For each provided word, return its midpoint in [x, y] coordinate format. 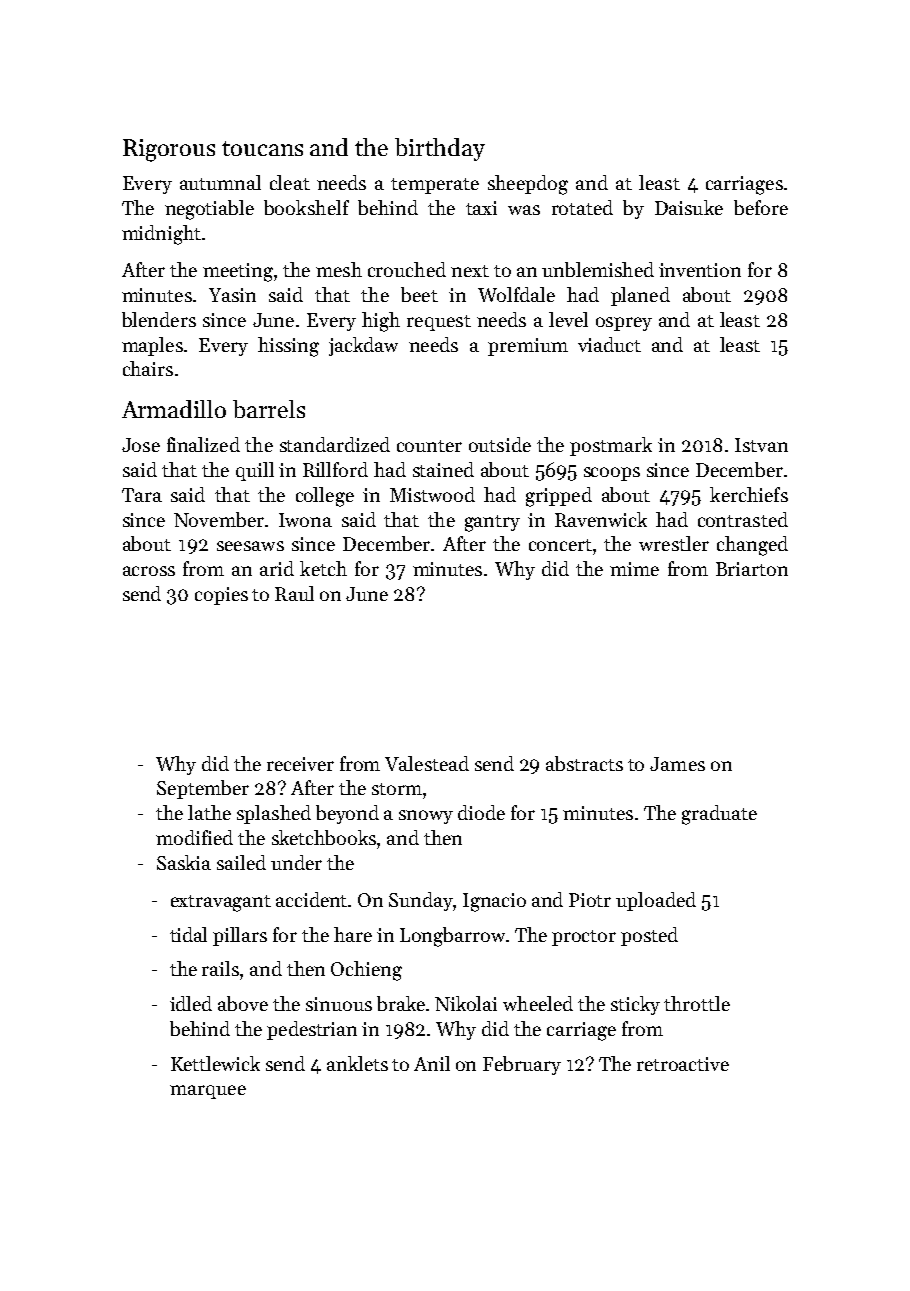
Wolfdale [516, 294]
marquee [208, 1092]
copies [221, 596]
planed [640, 296]
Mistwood [432, 494]
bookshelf [306, 207]
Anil [432, 1063]
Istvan [761, 445]
